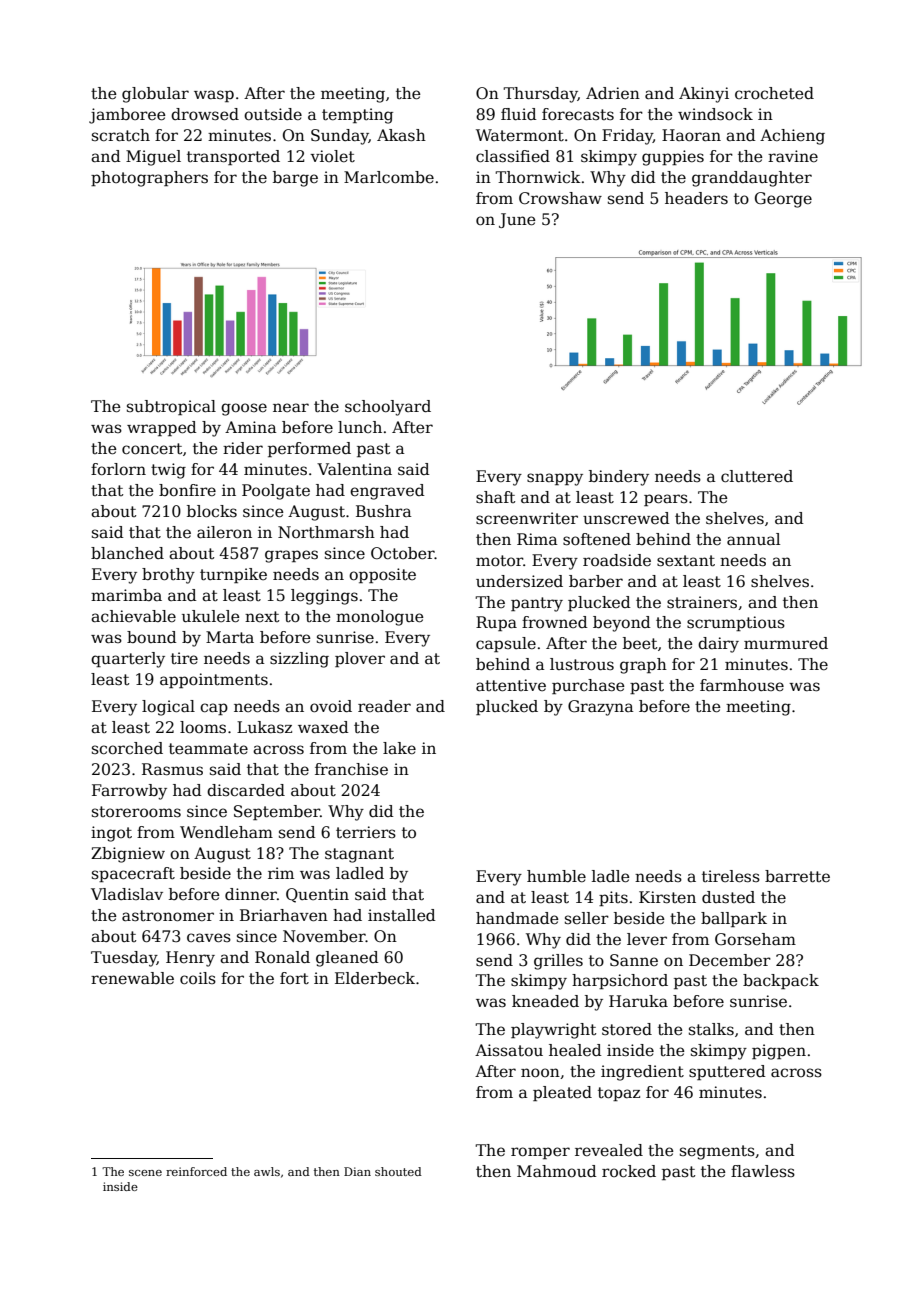 Image resolution: width=924 pixels, height=1314 pixels. What do you see at coordinates (187, 490) in the page?
I see `bonfire` at bounding box center [187, 490].
